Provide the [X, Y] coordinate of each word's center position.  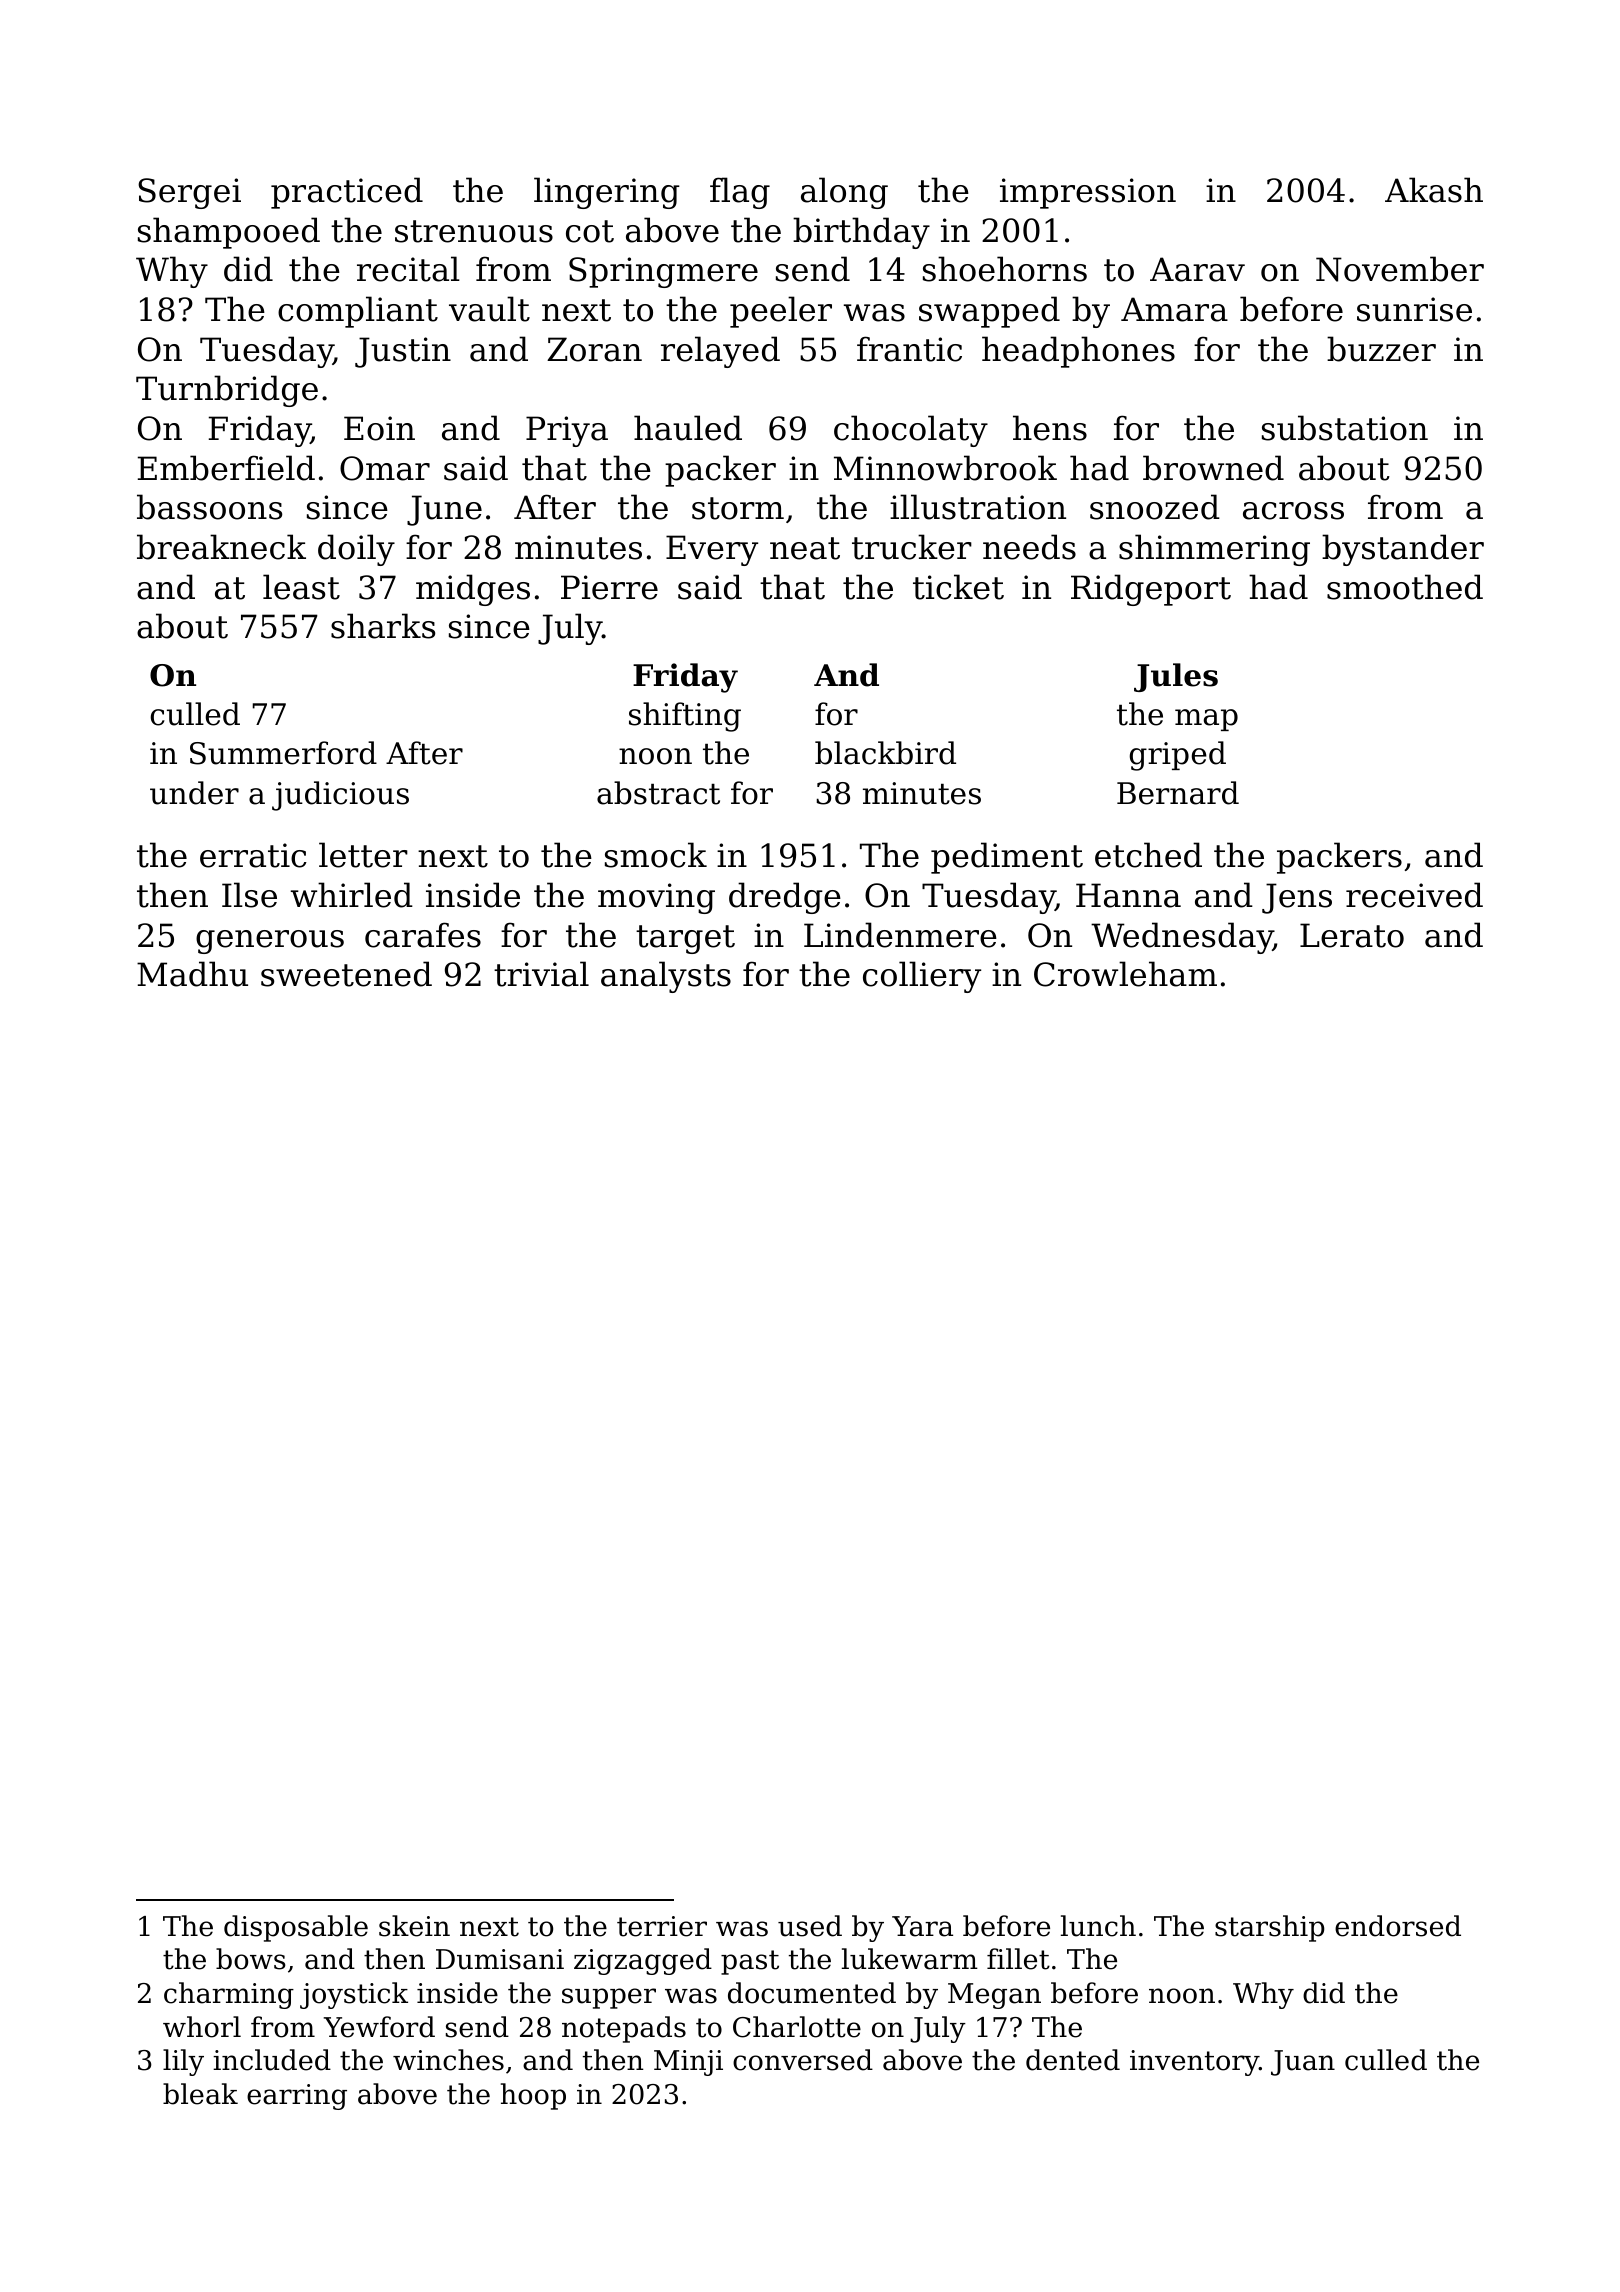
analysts [666, 977]
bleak [200, 2094]
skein [414, 1926]
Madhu [192, 974]
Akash [1434, 190]
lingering [607, 193]
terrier [662, 1926]
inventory [1194, 2063]
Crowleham [1125, 974]
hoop [533, 2096]
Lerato [1352, 935]
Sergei [189, 193]
